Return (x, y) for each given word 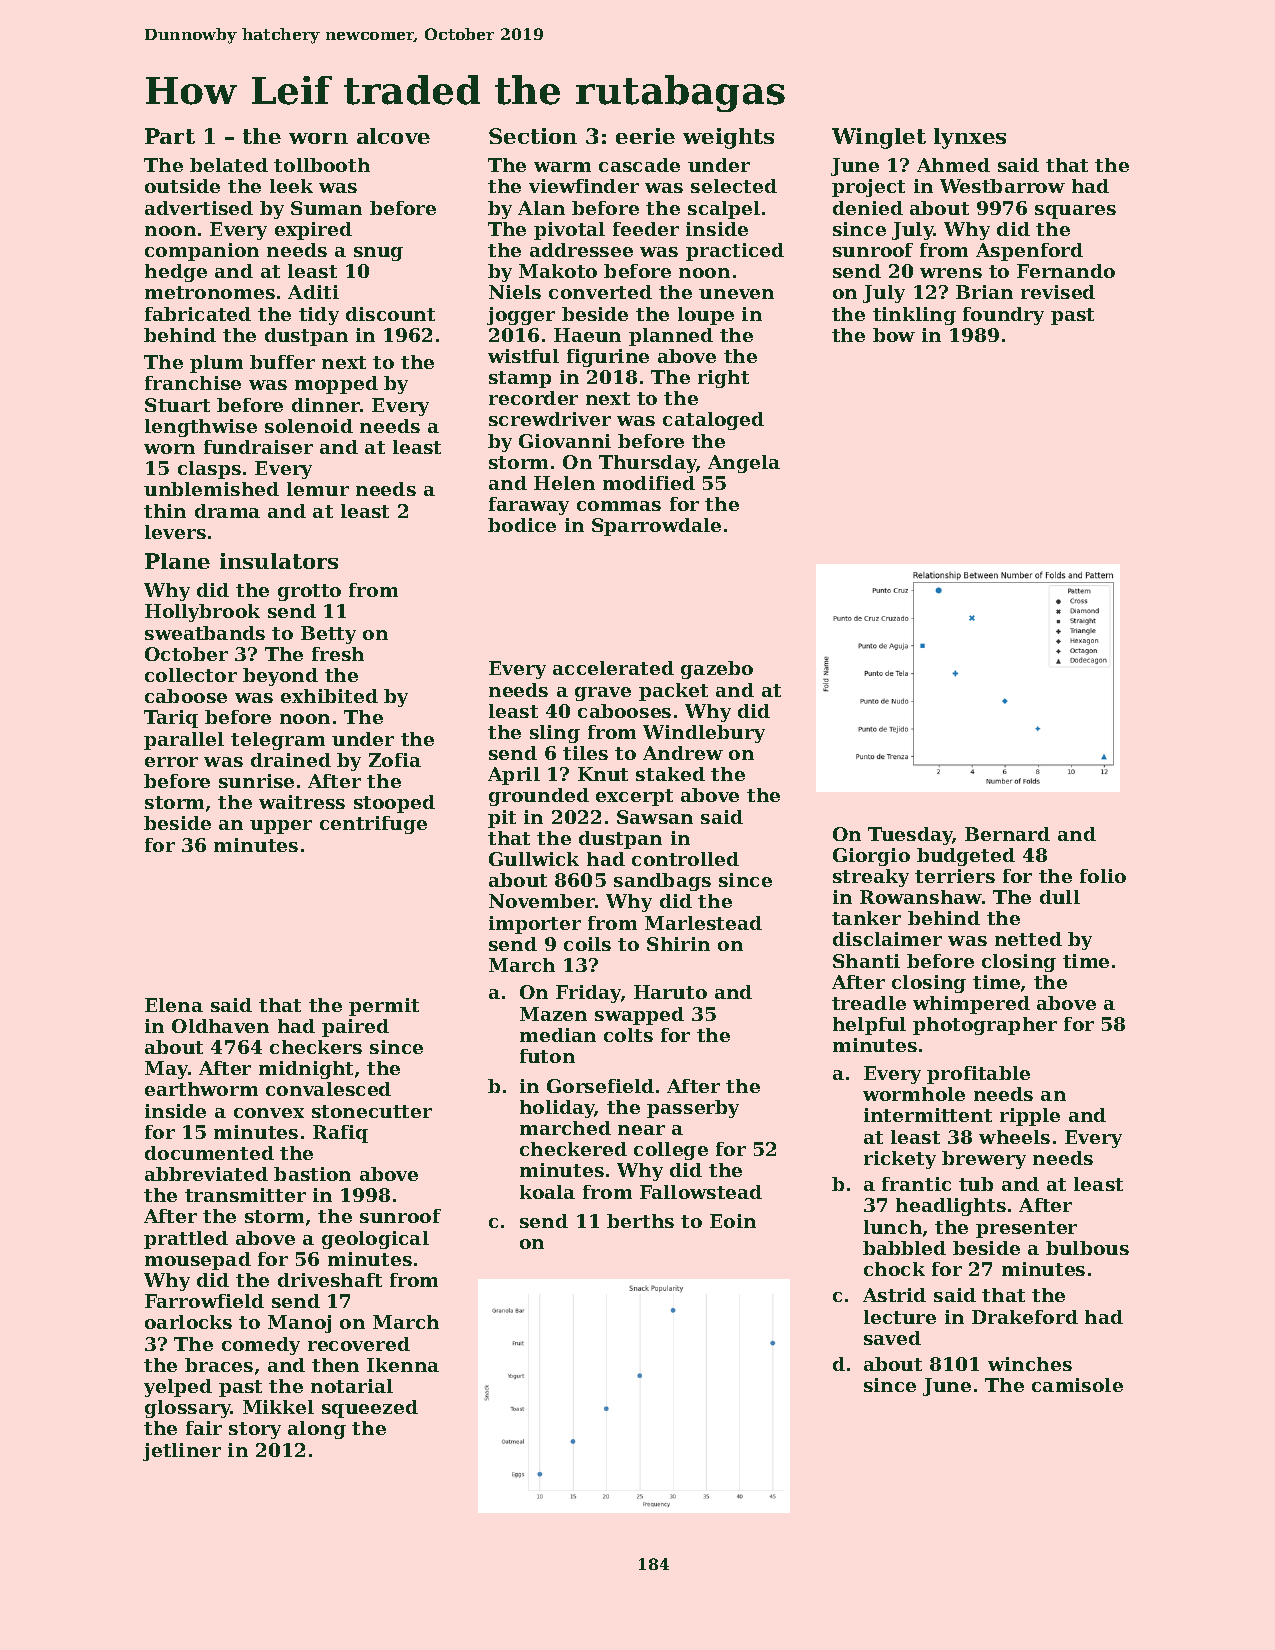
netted (1028, 939)
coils (587, 944)
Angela (744, 464)
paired (355, 1028)
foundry (1003, 316)
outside (182, 186)
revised (1058, 292)
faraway (529, 506)
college (671, 1151)
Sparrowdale (656, 527)
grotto (309, 592)
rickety (900, 1160)
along (317, 1430)
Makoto (558, 271)
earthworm (201, 1089)
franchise (193, 383)
